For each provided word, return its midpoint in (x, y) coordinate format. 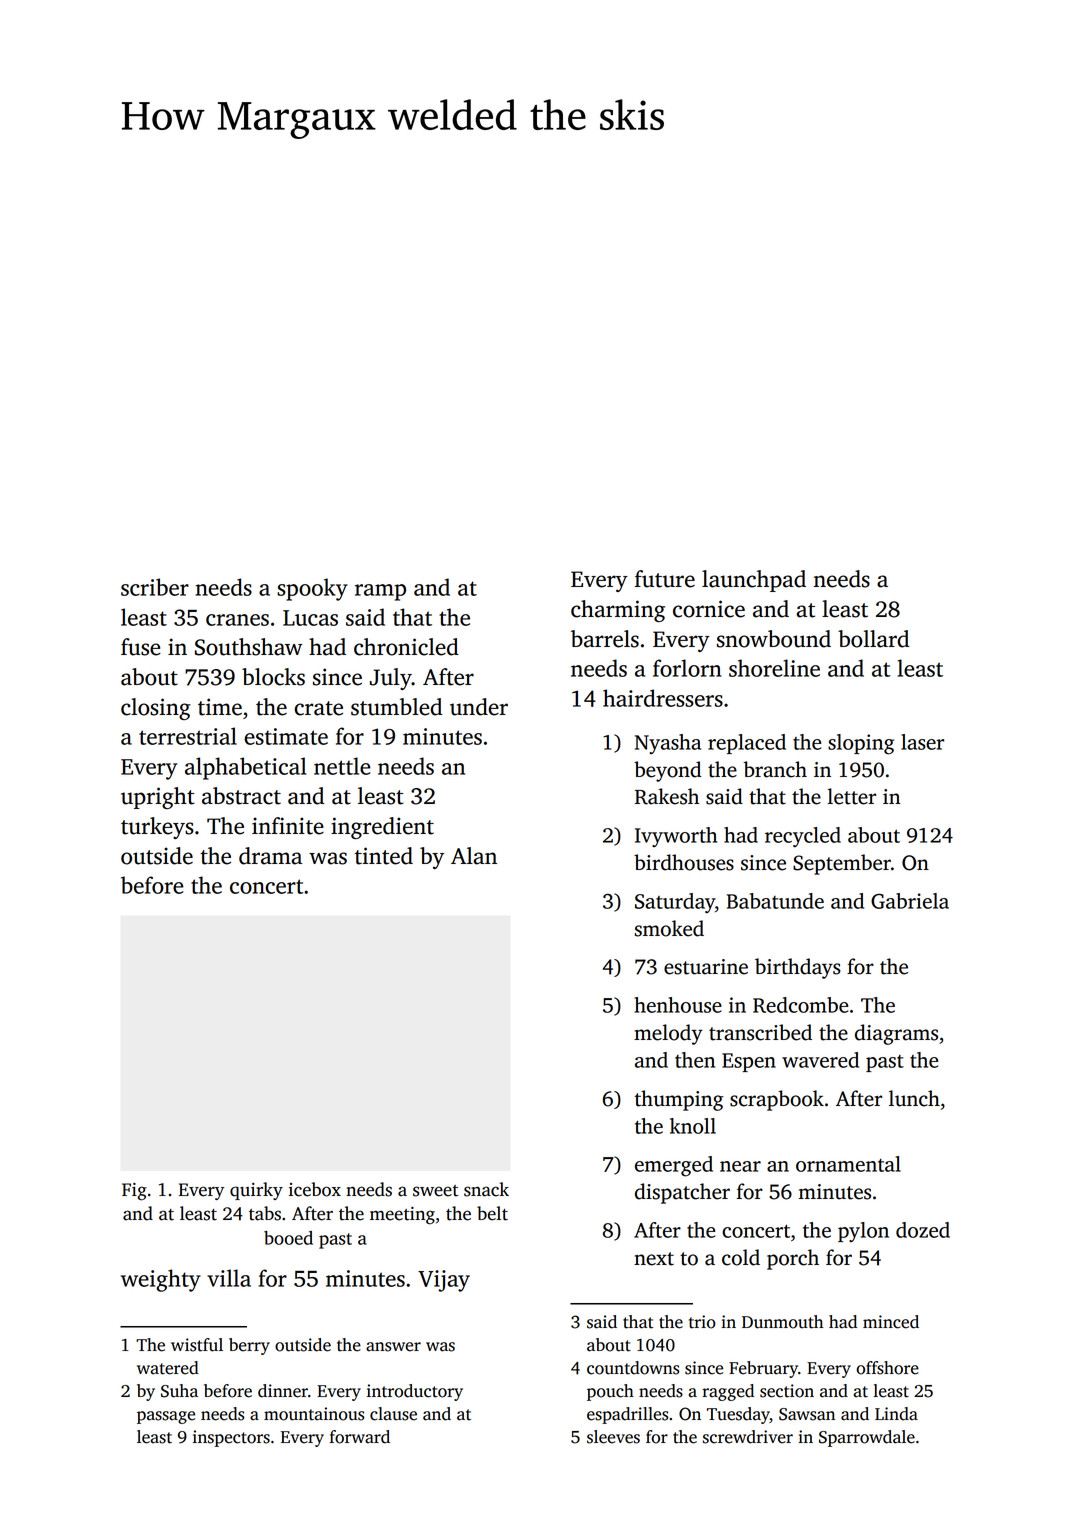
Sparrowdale (867, 1438)
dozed (923, 1230)
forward (359, 1437)
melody (668, 1034)
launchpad (754, 581)
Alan (474, 856)
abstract (241, 796)
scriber (155, 587)
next (654, 1259)
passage (166, 1417)
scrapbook (777, 1100)
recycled (803, 837)
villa (229, 1278)
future (665, 579)
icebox (315, 1189)
